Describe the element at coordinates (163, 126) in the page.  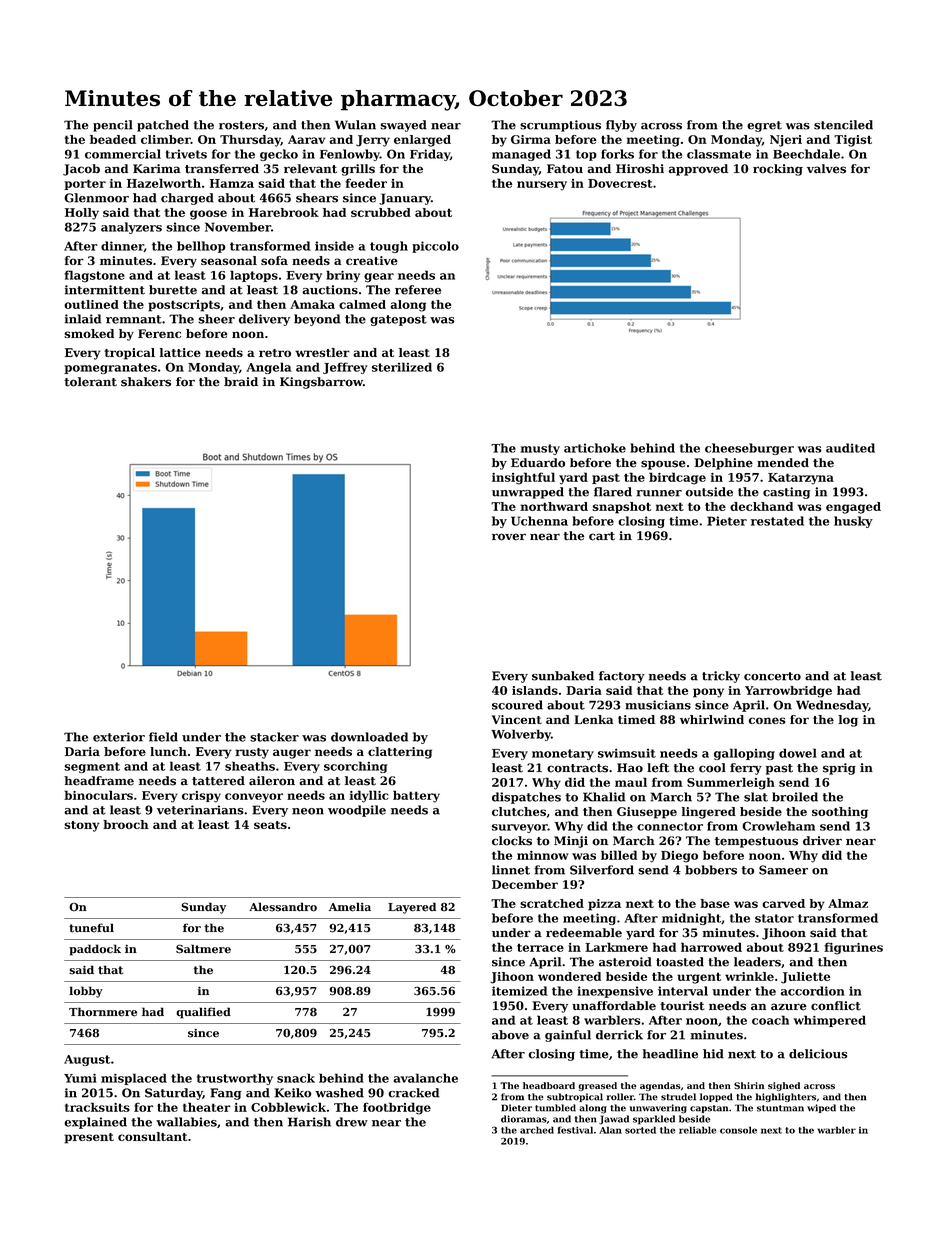
I see `patched` at that location.
